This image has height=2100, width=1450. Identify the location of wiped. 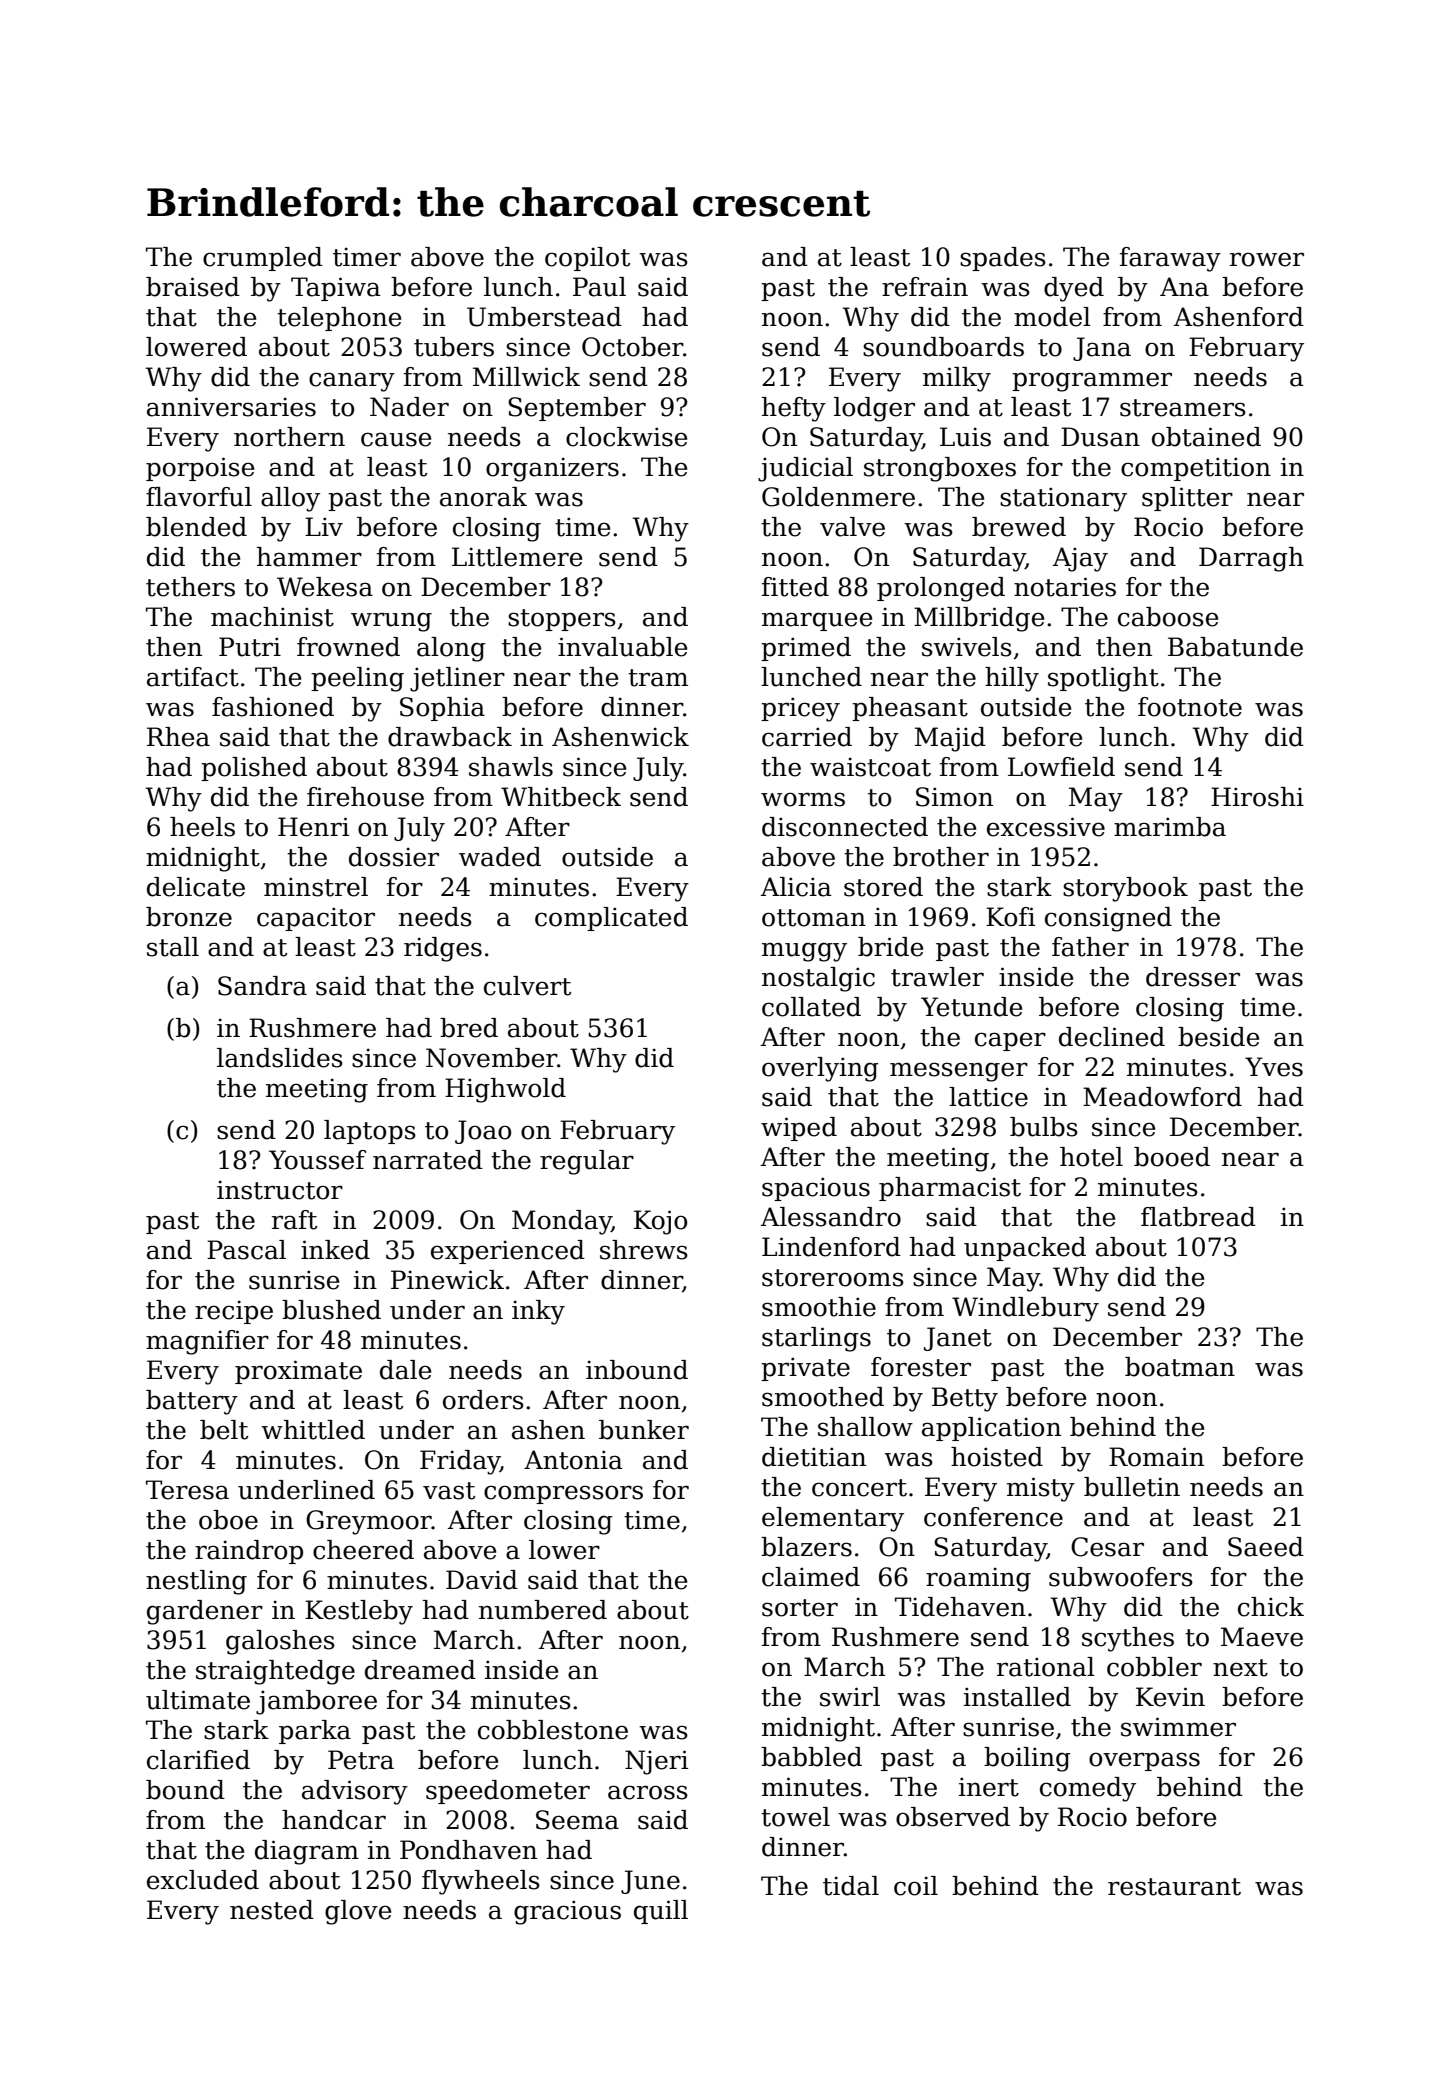
(799, 1129).
